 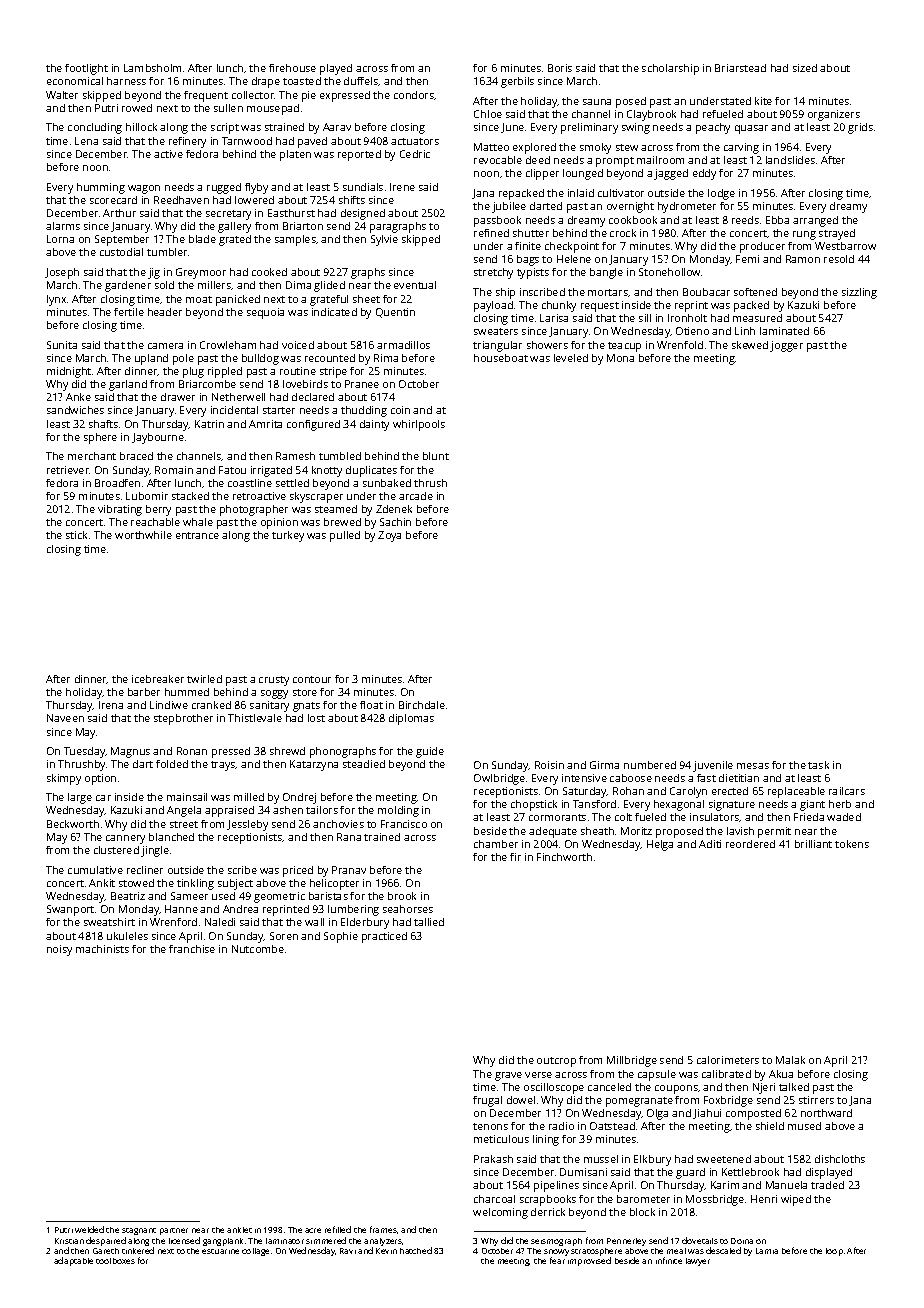 I want to click on firehouse, so click(x=292, y=68).
